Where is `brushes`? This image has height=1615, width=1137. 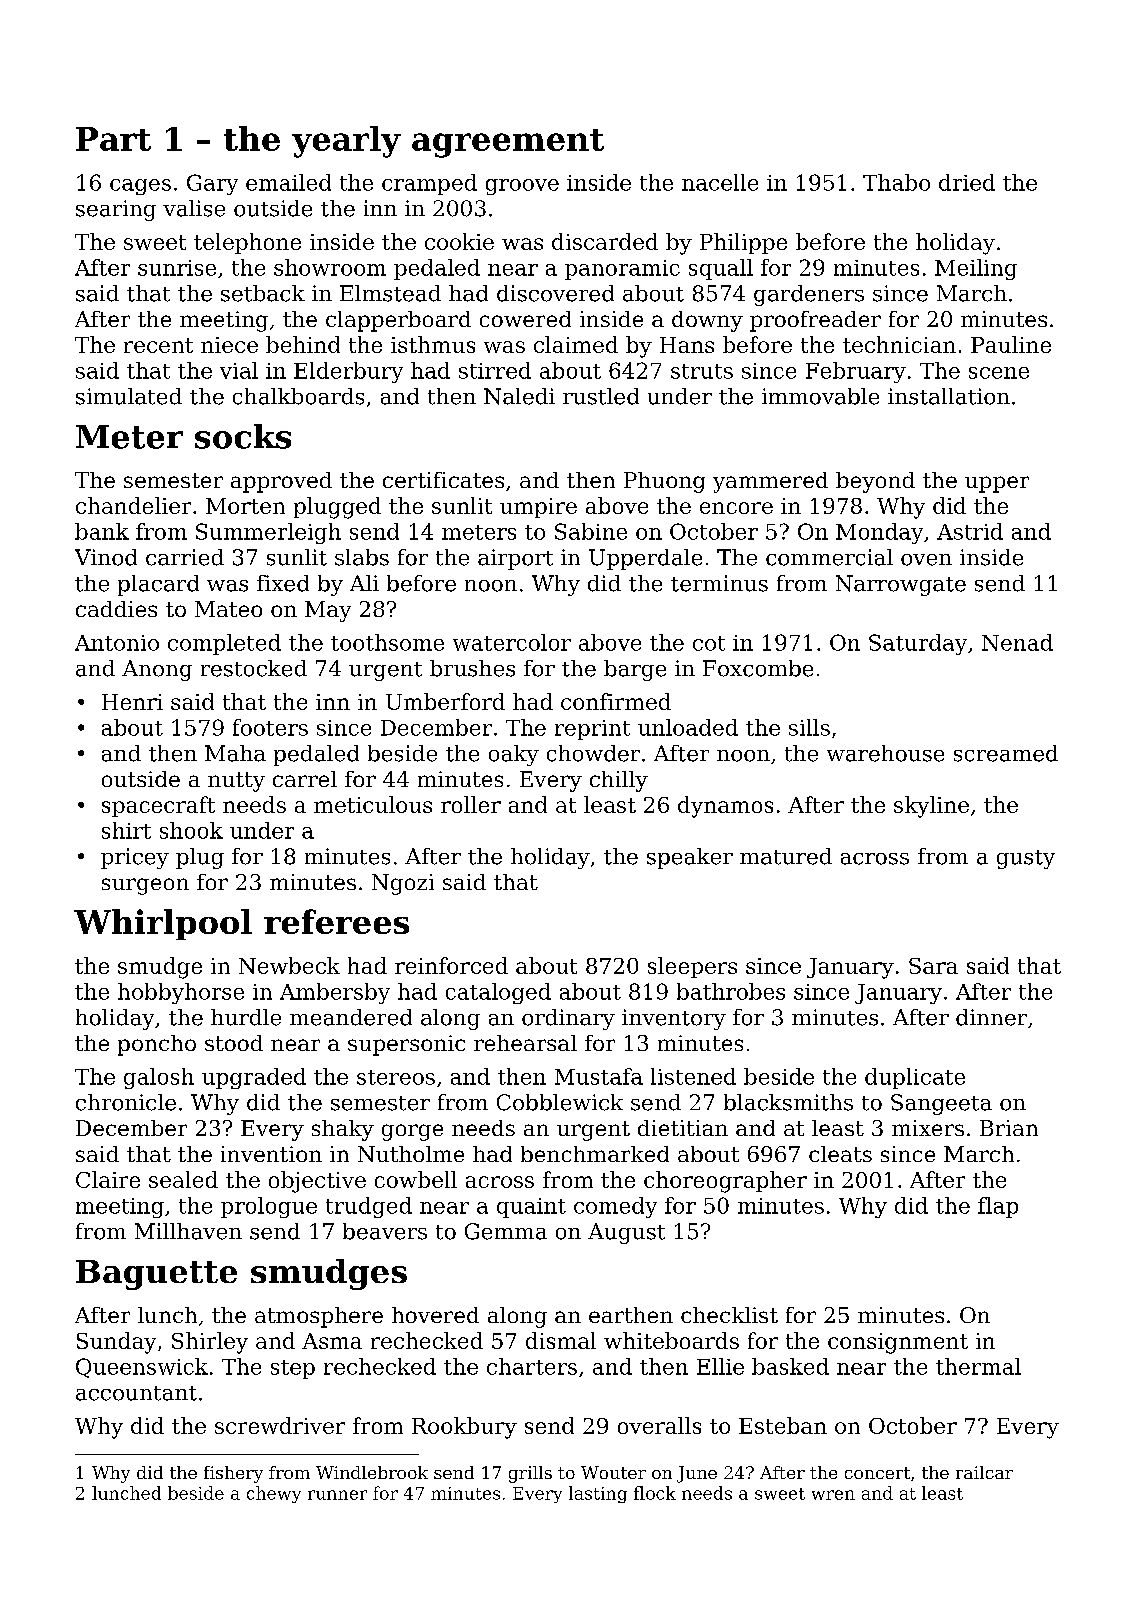
brushes is located at coordinates (472, 668).
